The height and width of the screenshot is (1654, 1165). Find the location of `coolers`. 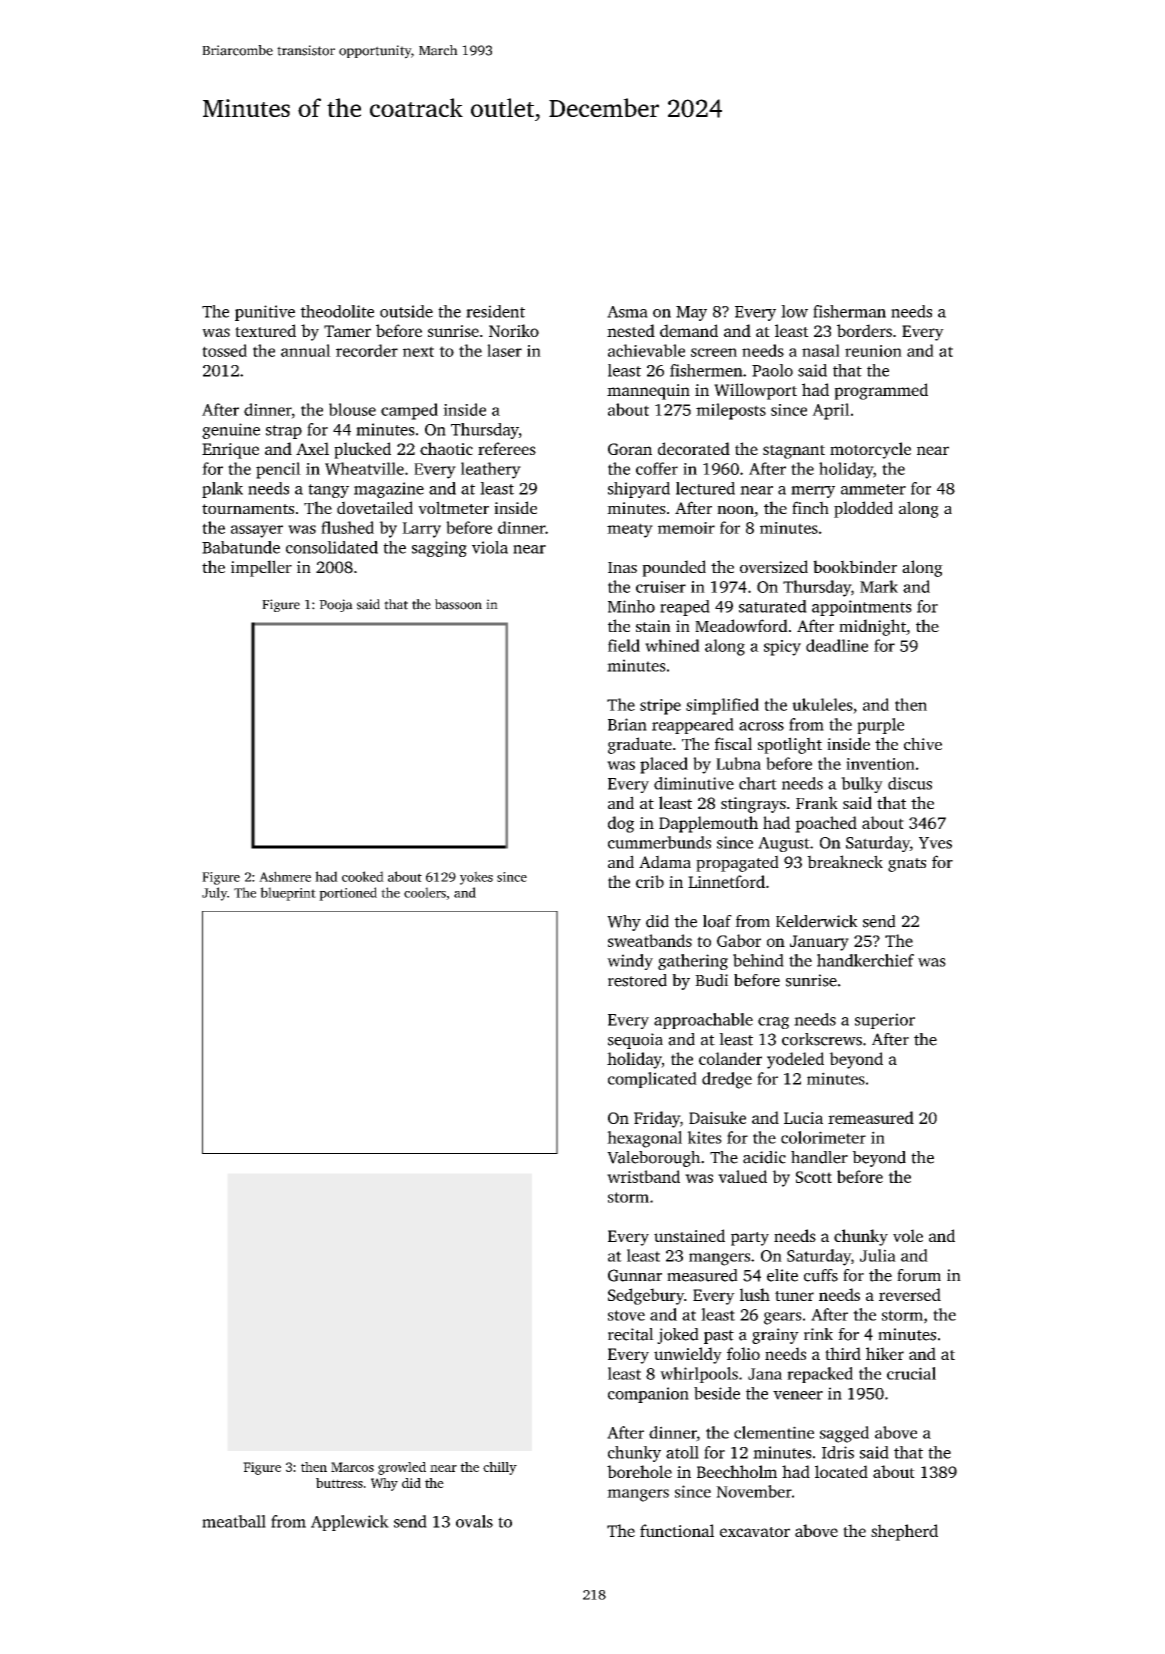

coolers is located at coordinates (425, 892).
